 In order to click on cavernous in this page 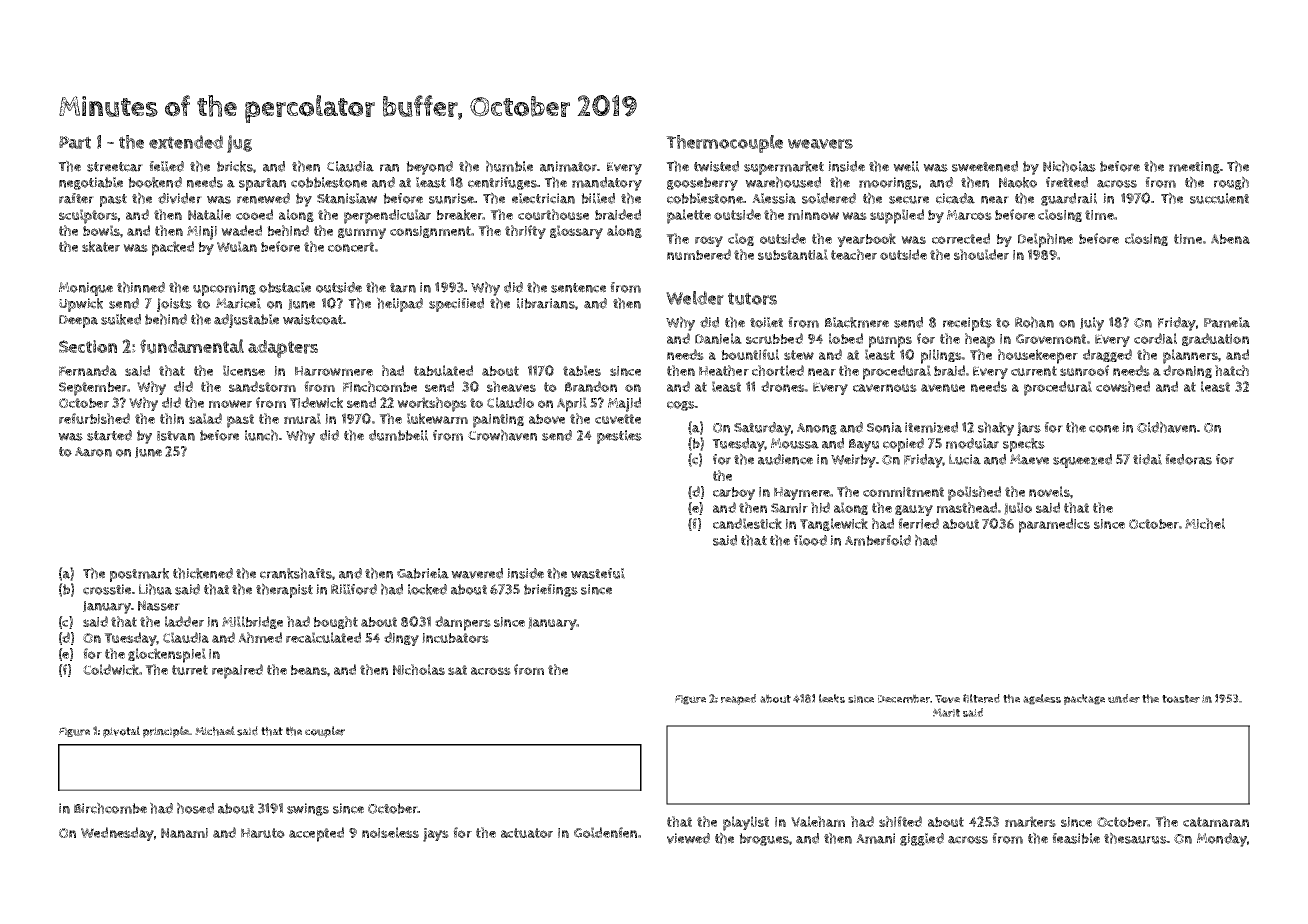, I will do `click(885, 388)`.
